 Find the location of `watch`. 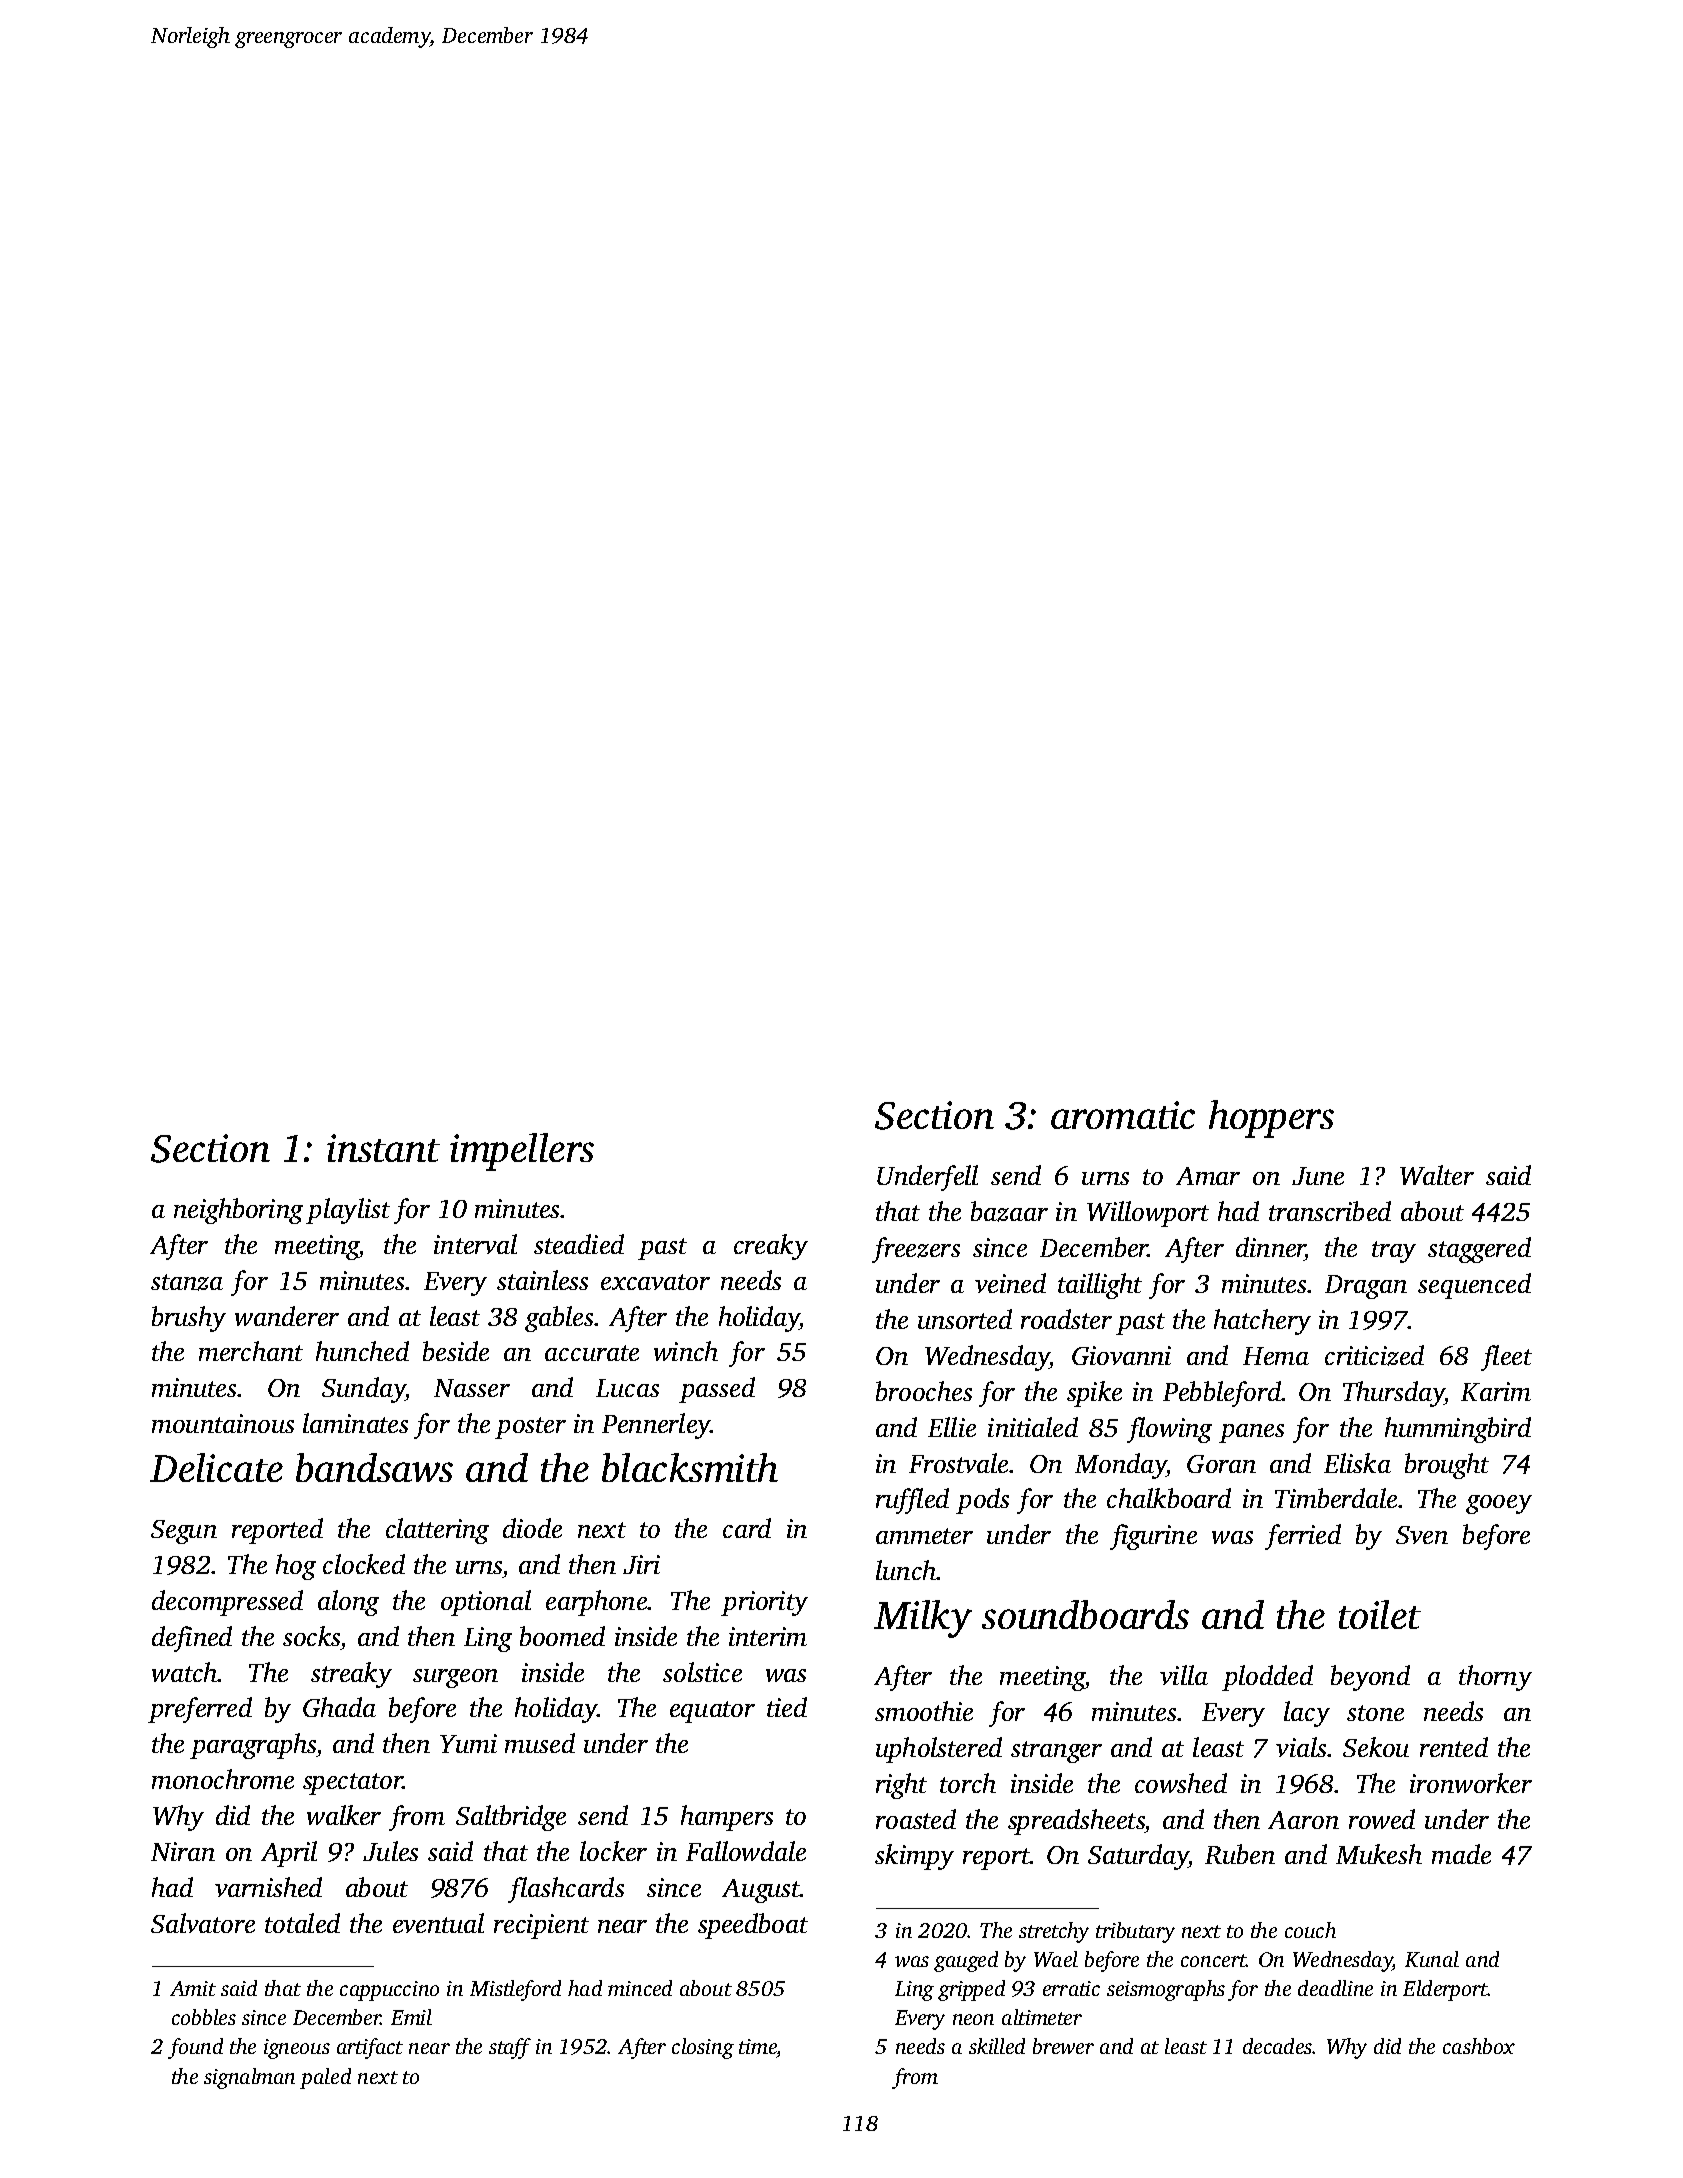

watch is located at coordinates (185, 1672).
